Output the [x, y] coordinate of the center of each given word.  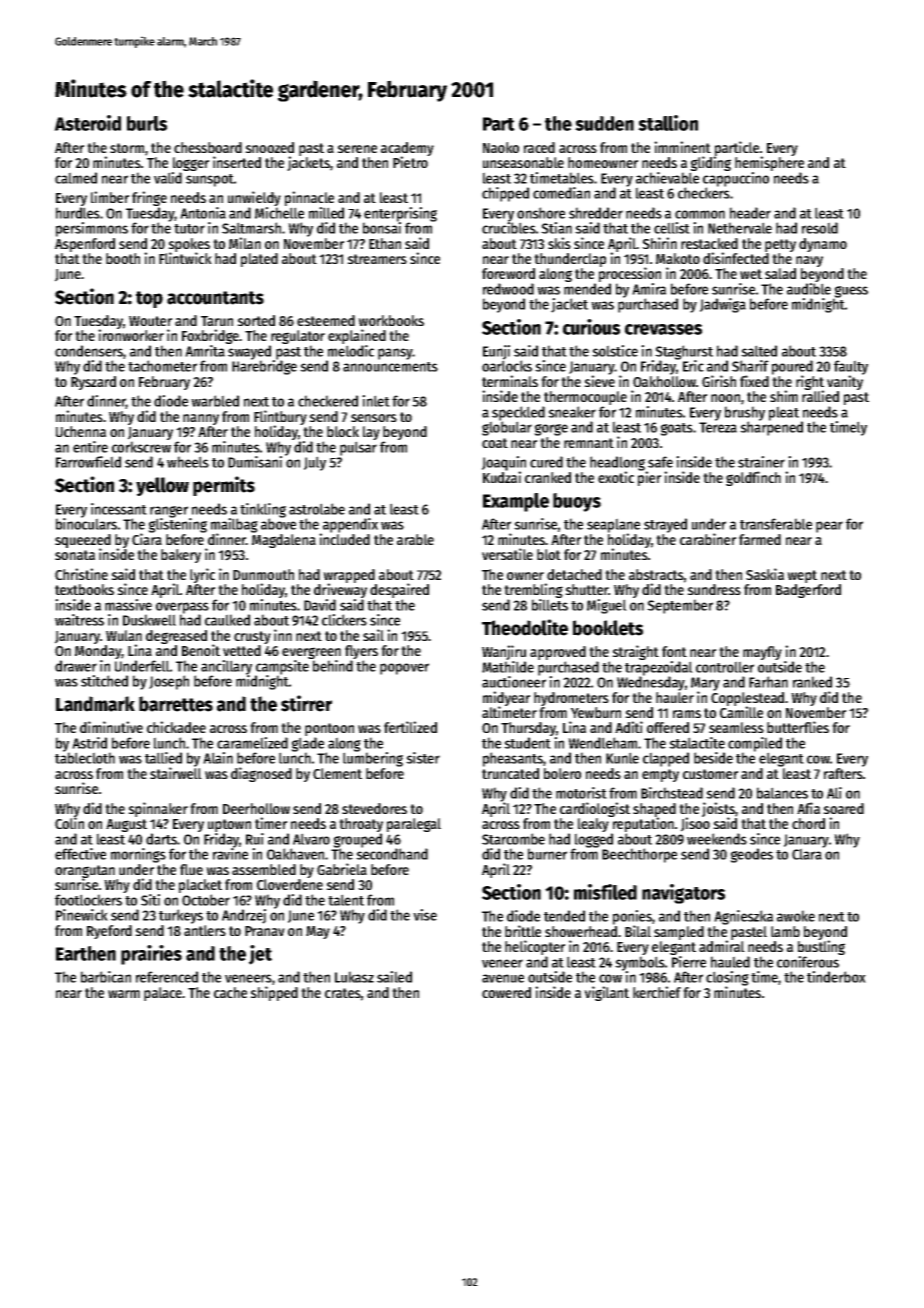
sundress [714, 589]
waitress [79, 620]
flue [191, 869]
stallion [668, 123]
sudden [604, 123]
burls [147, 123]
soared [843, 808]
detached [574, 574]
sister [423, 758]
